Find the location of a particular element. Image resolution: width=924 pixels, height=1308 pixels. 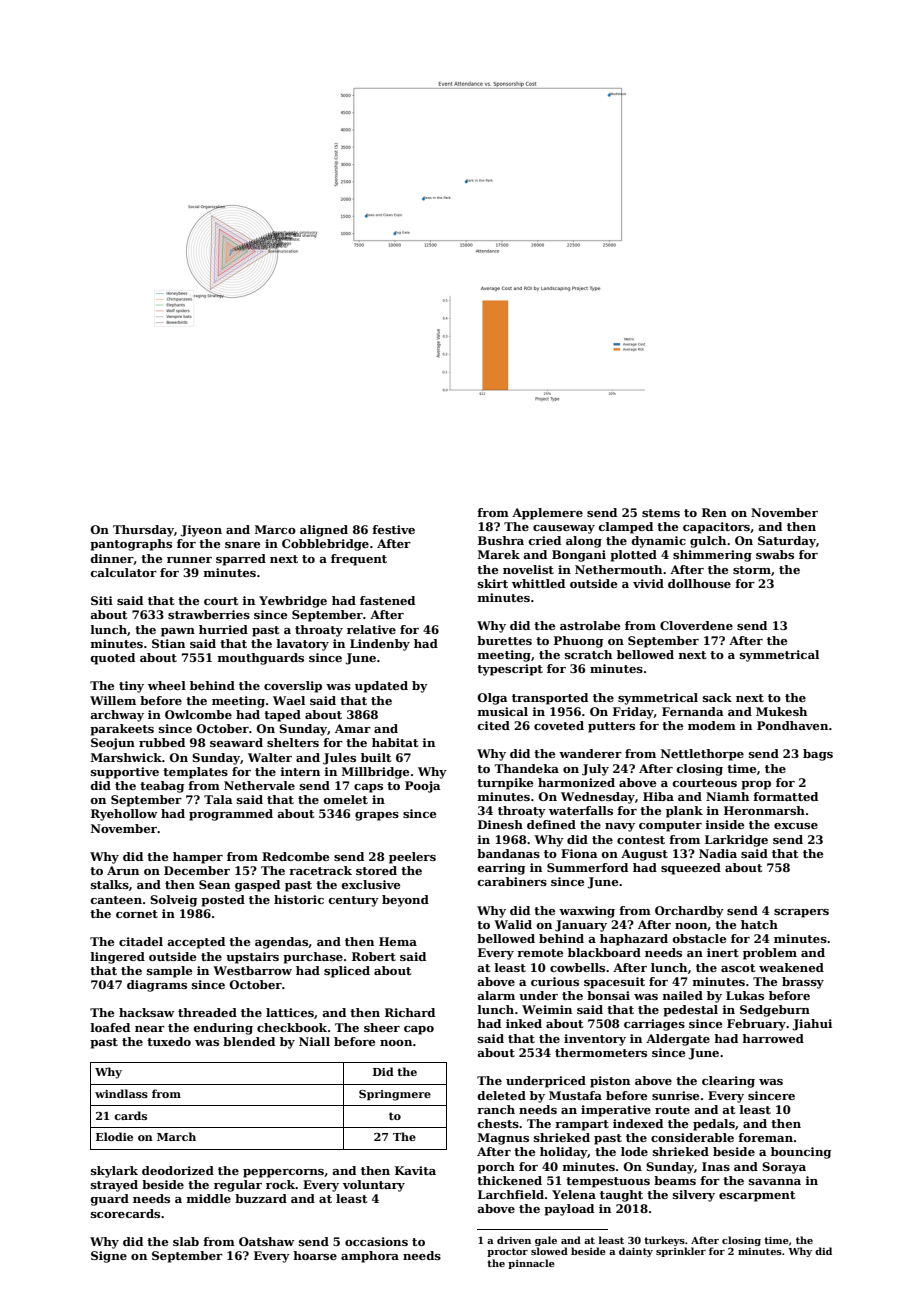

stems is located at coordinates (661, 513).
